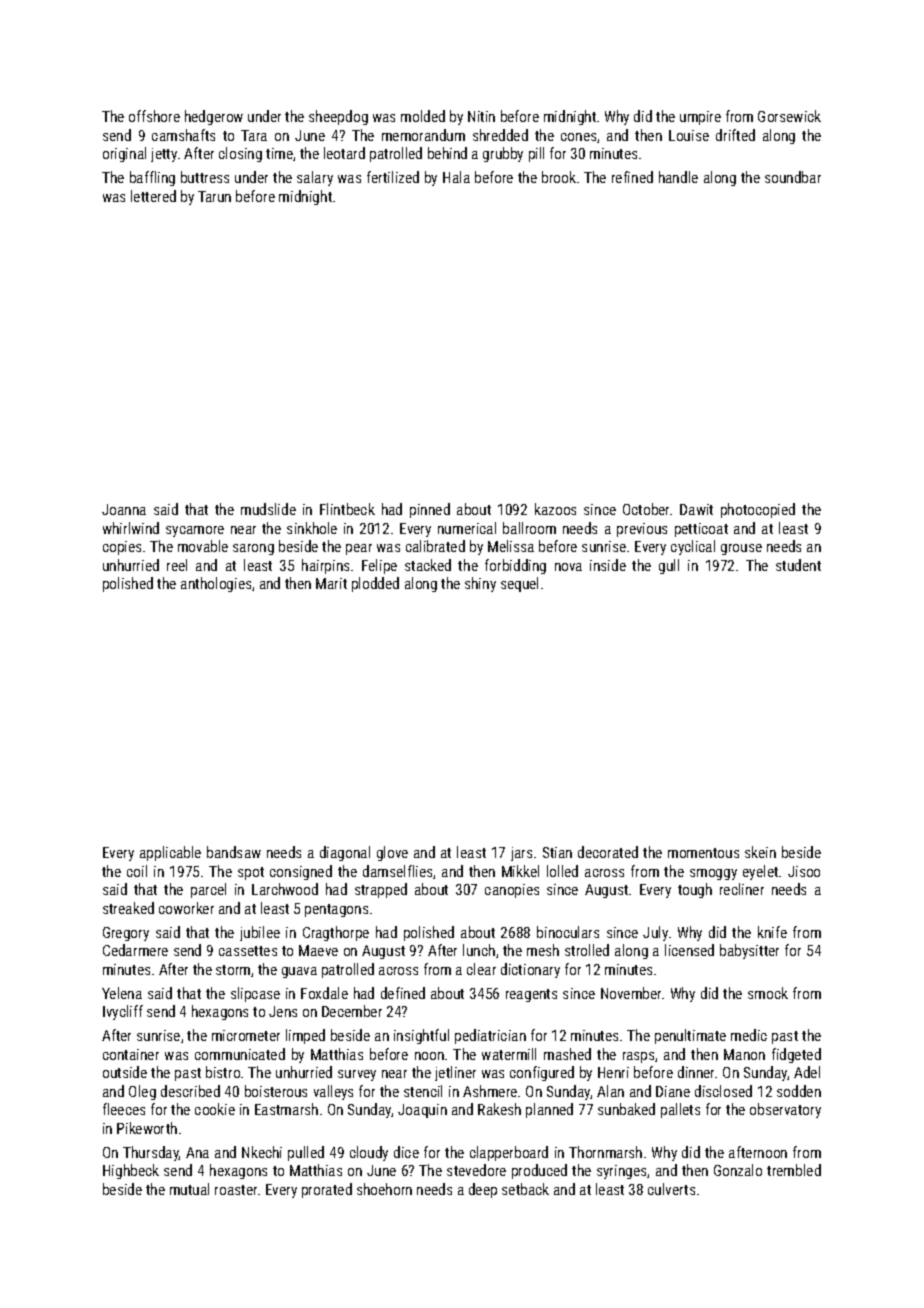  What do you see at coordinates (124, 509) in the screenshot?
I see `Joanna` at bounding box center [124, 509].
